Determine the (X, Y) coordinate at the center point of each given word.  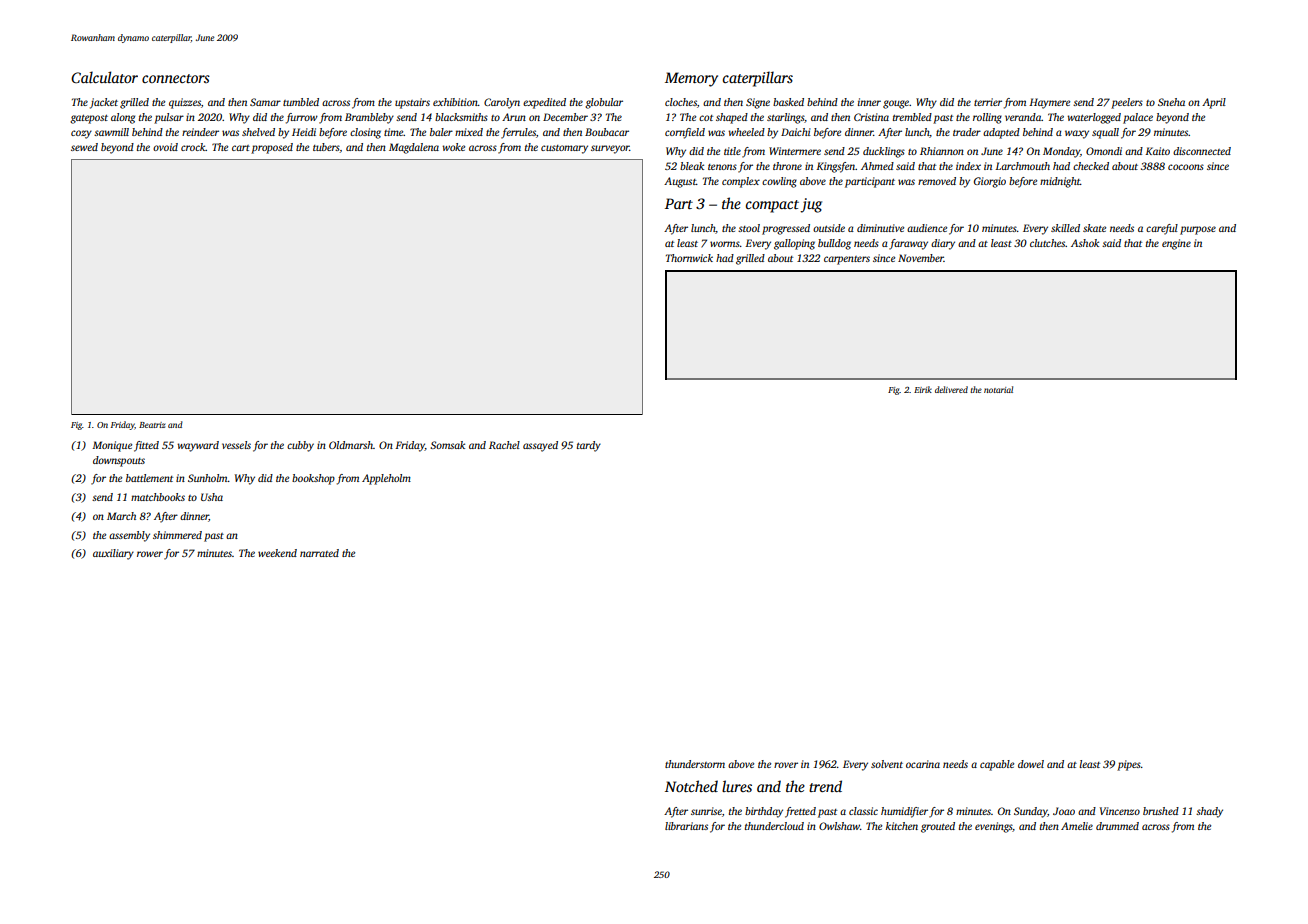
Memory (691, 79)
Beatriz (152, 425)
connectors (176, 78)
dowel (1031, 764)
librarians (686, 826)
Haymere (1049, 103)
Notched (691, 786)
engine (1176, 244)
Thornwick (689, 258)
